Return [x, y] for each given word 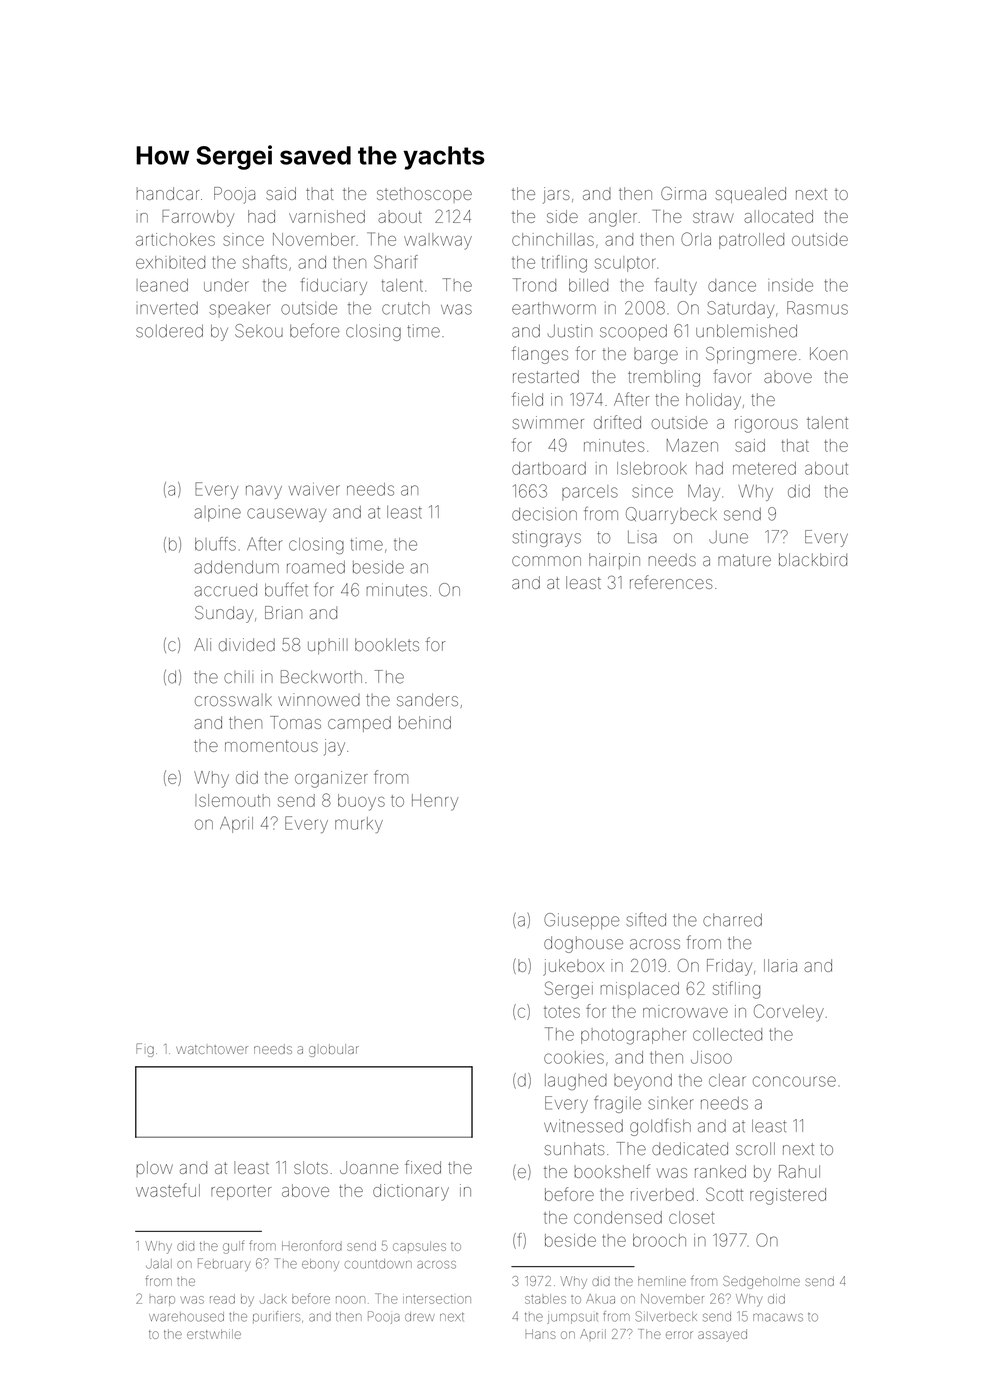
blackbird [813, 559]
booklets [387, 644]
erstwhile [214, 1334]
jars [556, 195]
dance [732, 285]
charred [732, 920]
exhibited [170, 262]
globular [334, 1050]
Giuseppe [581, 921]
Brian [283, 612]
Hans [541, 1334]
